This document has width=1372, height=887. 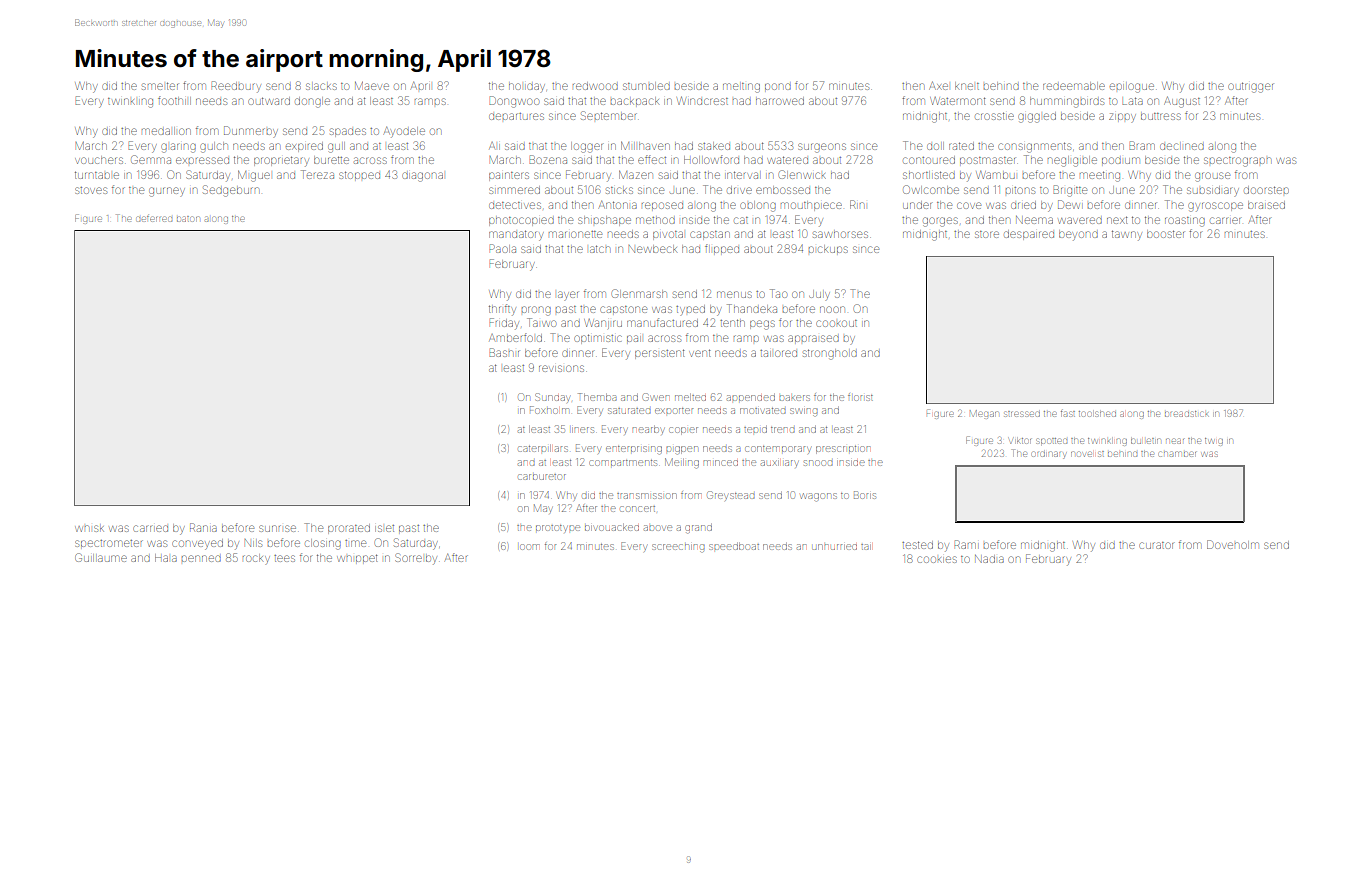 I want to click on spectrograph, so click(x=1237, y=162).
